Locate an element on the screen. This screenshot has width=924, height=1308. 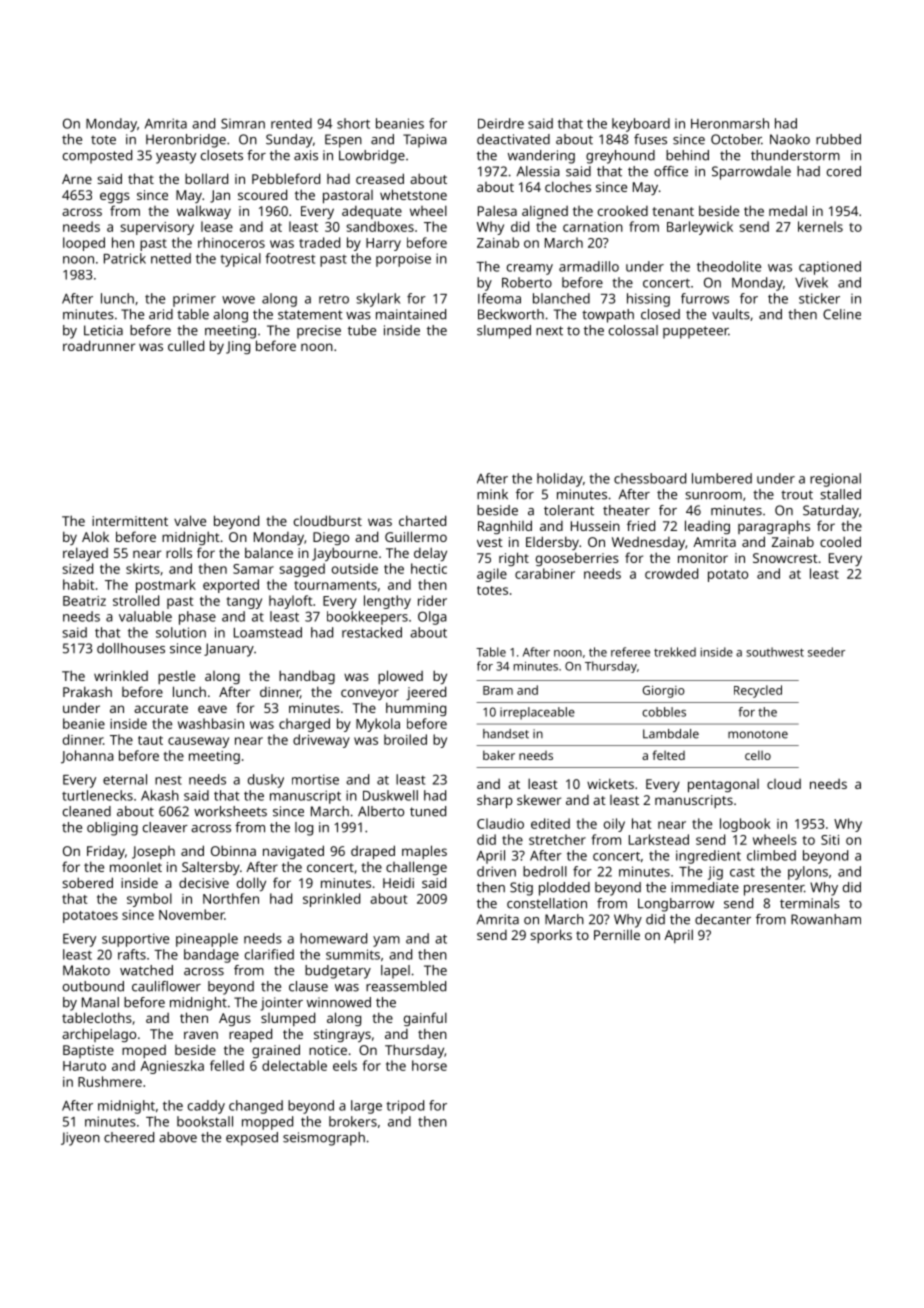
short is located at coordinates (353, 123).
